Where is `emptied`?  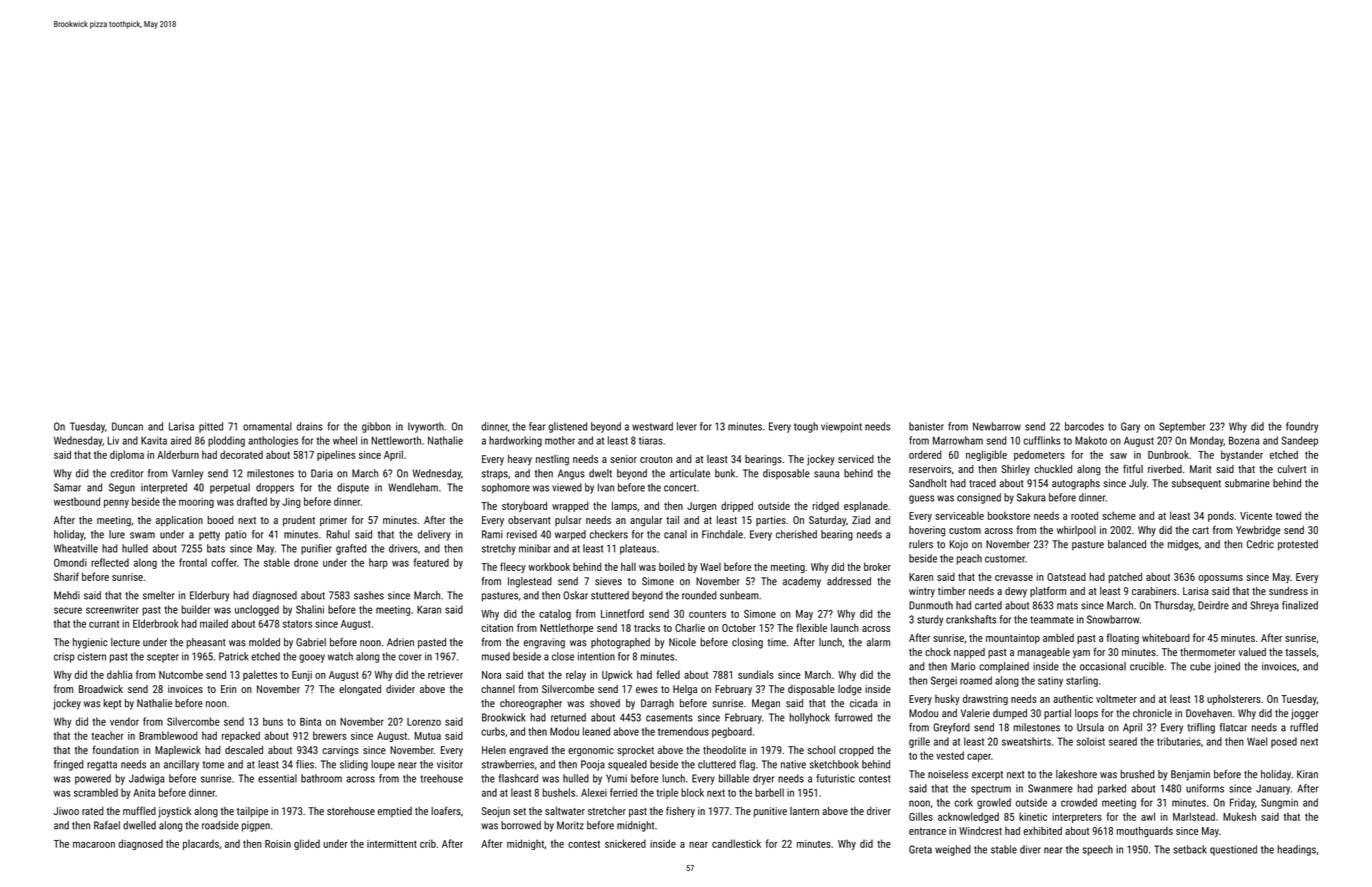 emptied is located at coordinates (395, 812).
